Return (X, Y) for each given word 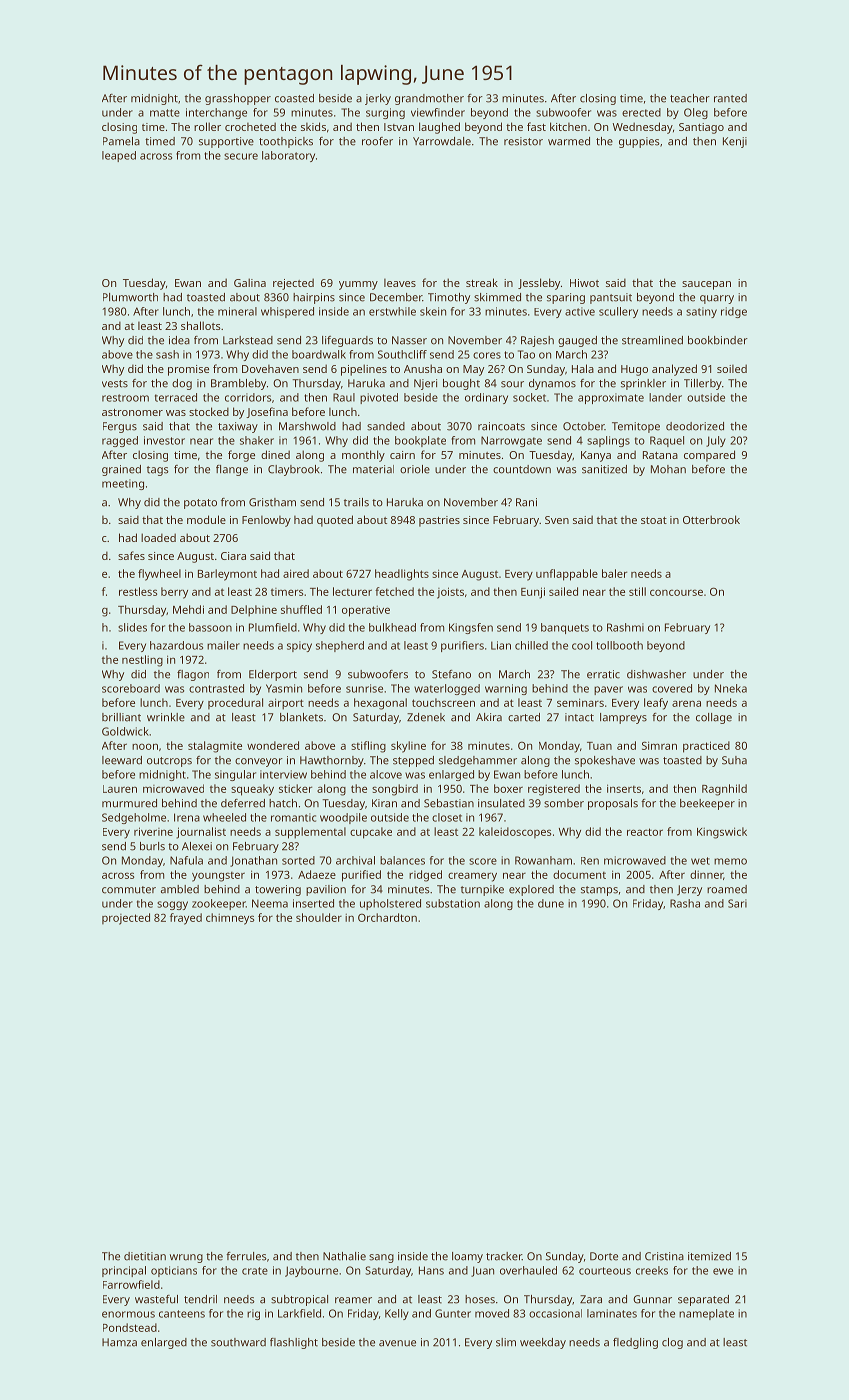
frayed (186, 919)
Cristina (664, 1256)
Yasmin (284, 688)
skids (313, 126)
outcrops (169, 762)
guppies (639, 142)
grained (121, 470)
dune (551, 903)
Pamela (121, 141)
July (716, 441)
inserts (624, 788)
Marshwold (307, 426)
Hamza (119, 1342)
